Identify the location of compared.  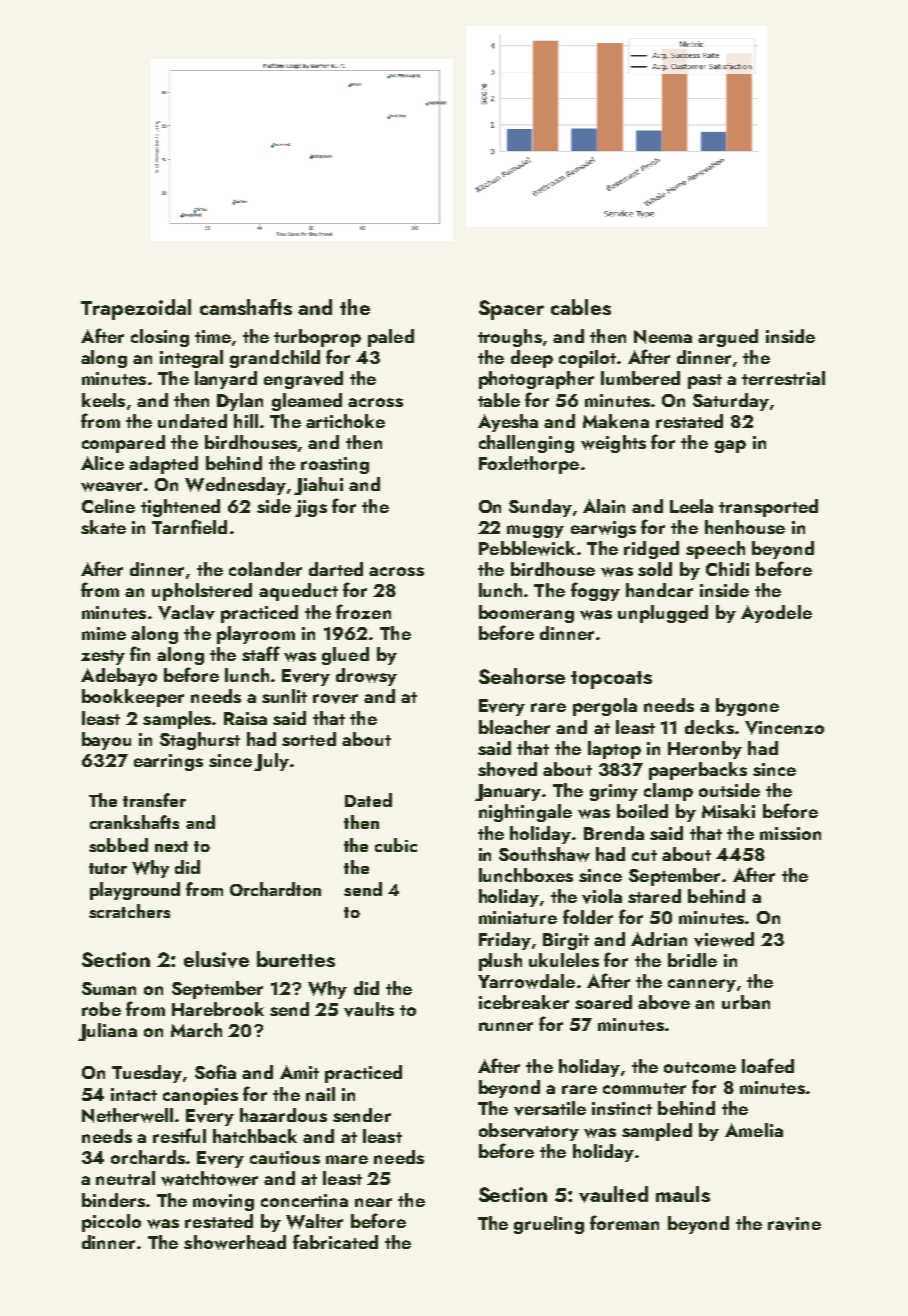
(123, 444).
